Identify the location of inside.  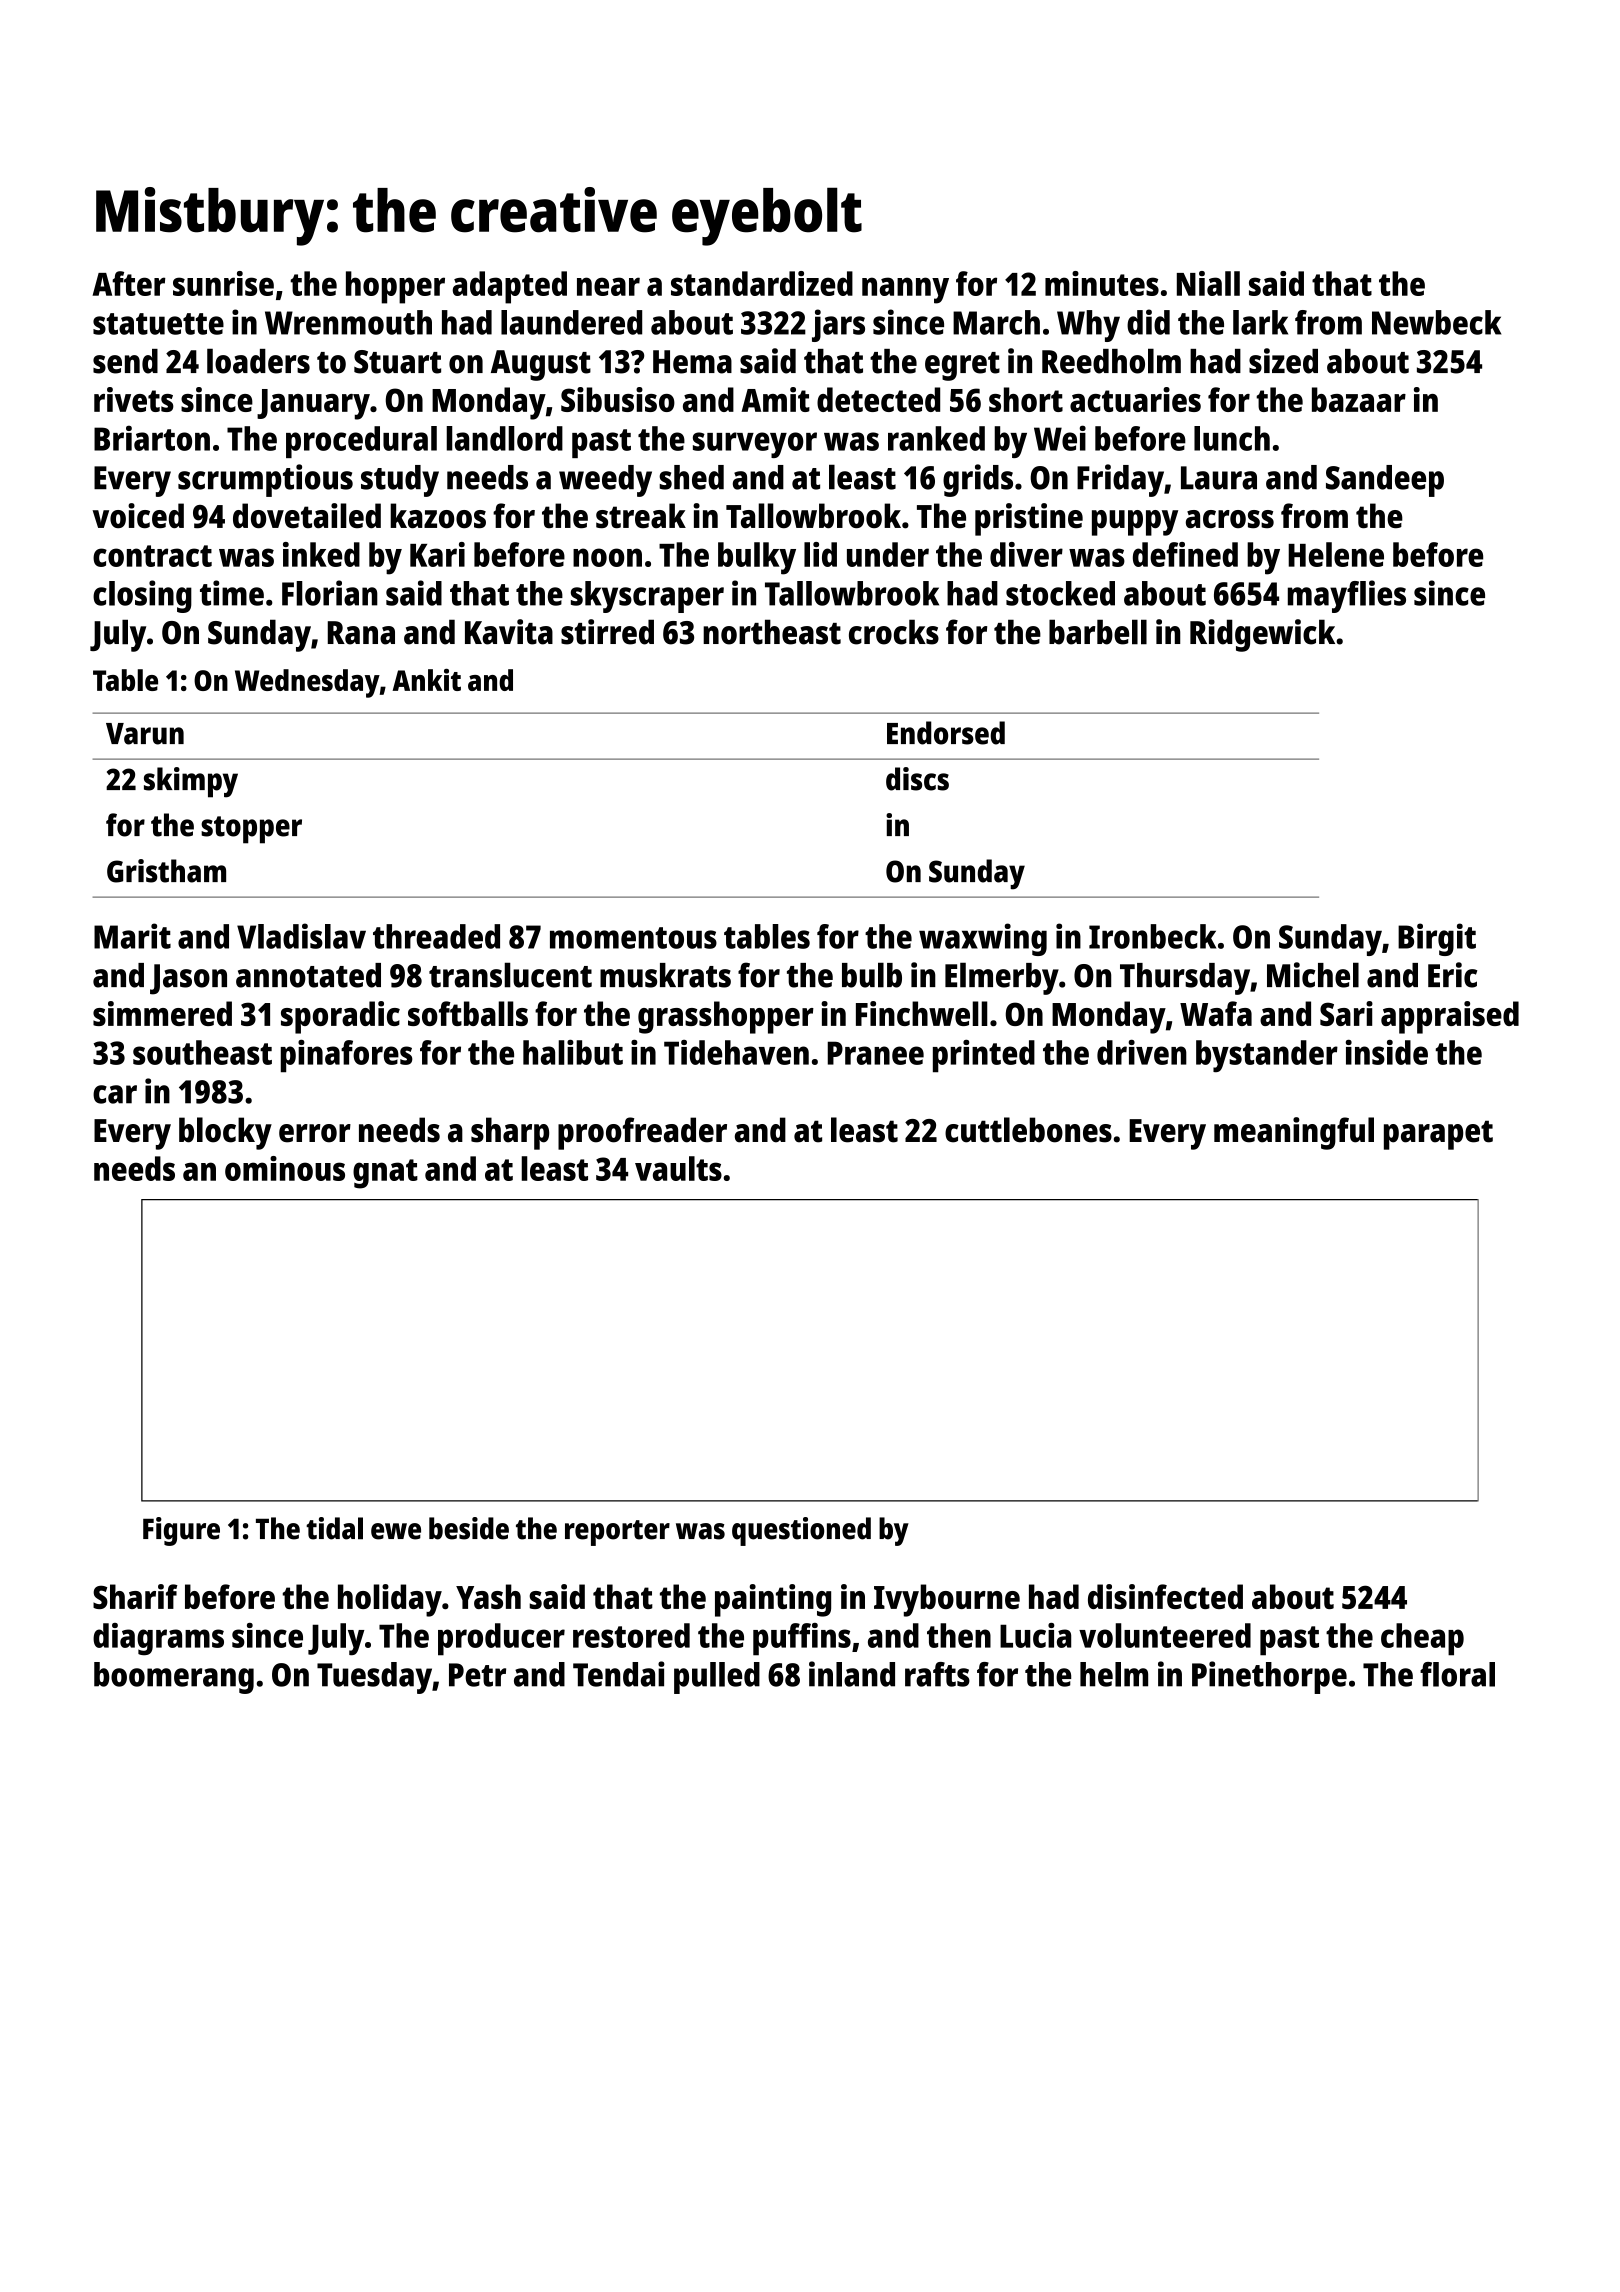
(1387, 1052).
